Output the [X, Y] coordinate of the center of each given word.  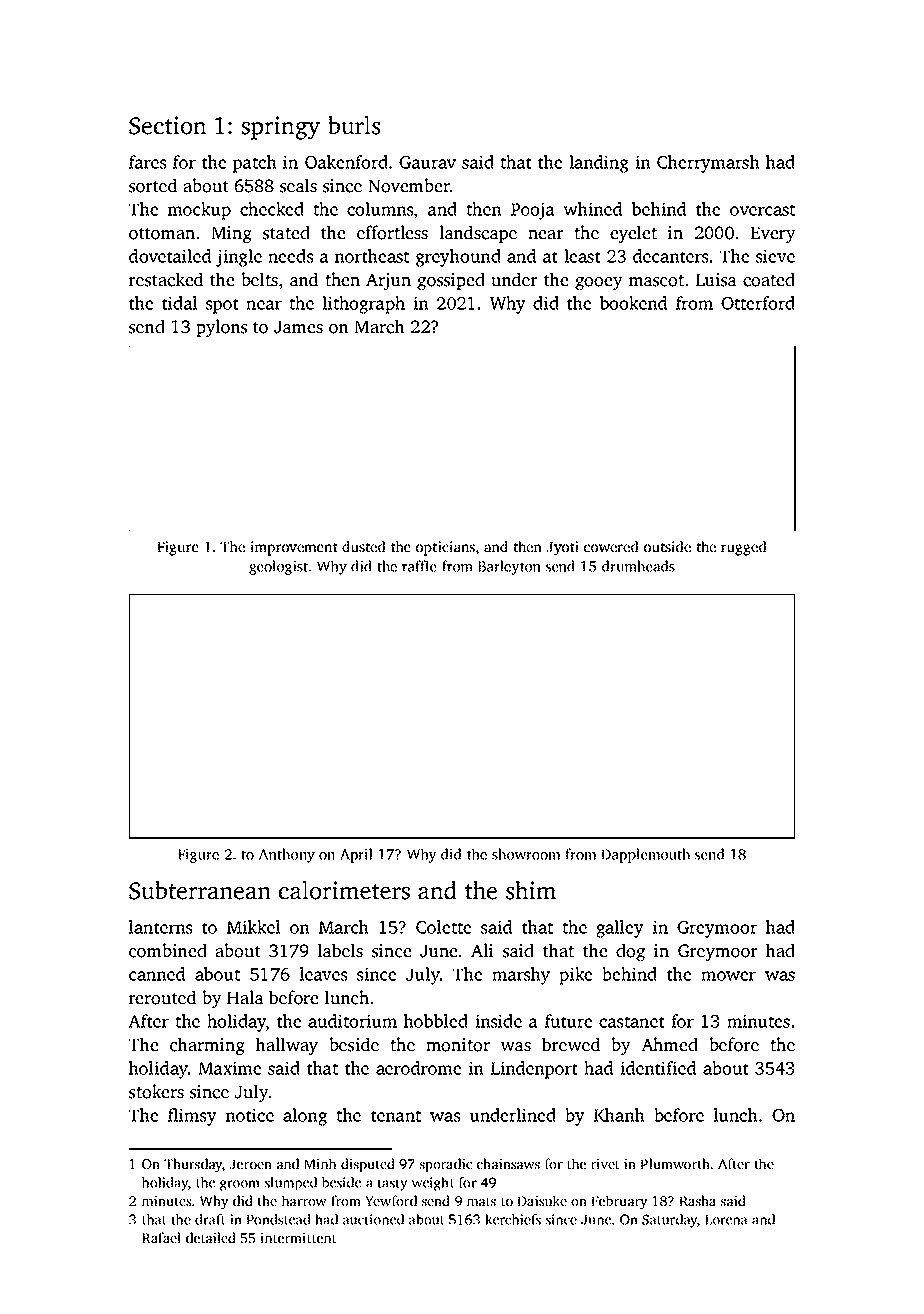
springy [281, 128]
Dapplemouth [646, 855]
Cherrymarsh [708, 164]
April [356, 855]
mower [728, 976]
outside [667, 546]
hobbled [436, 1021]
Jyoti [562, 548]
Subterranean [200, 890]
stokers [156, 1091]
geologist [278, 567]
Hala [245, 997]
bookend [633, 303]
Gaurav [427, 162]
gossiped [451, 281]
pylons [221, 328]
